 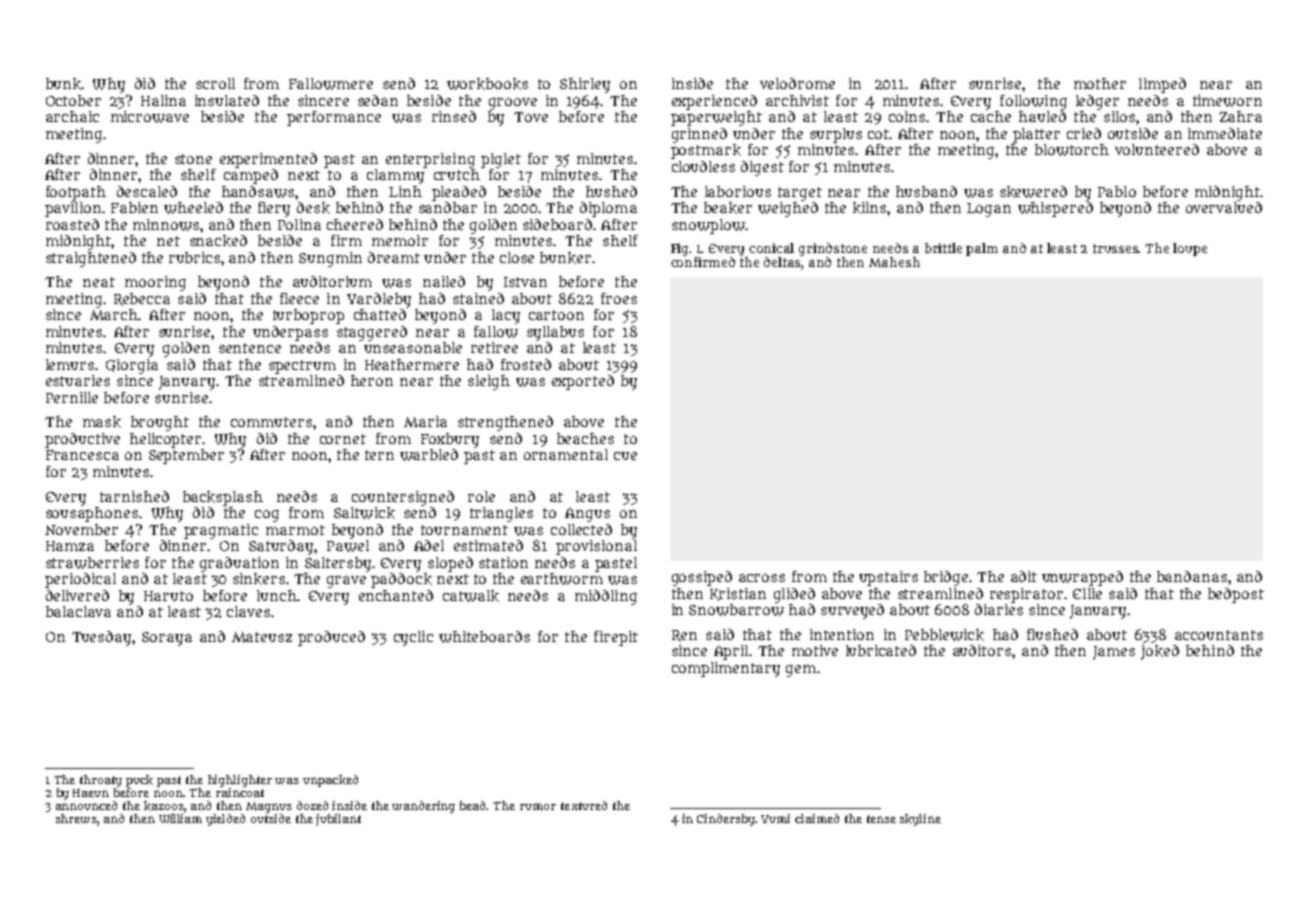 What do you see at coordinates (625, 456) in the image?
I see `cue` at bounding box center [625, 456].
